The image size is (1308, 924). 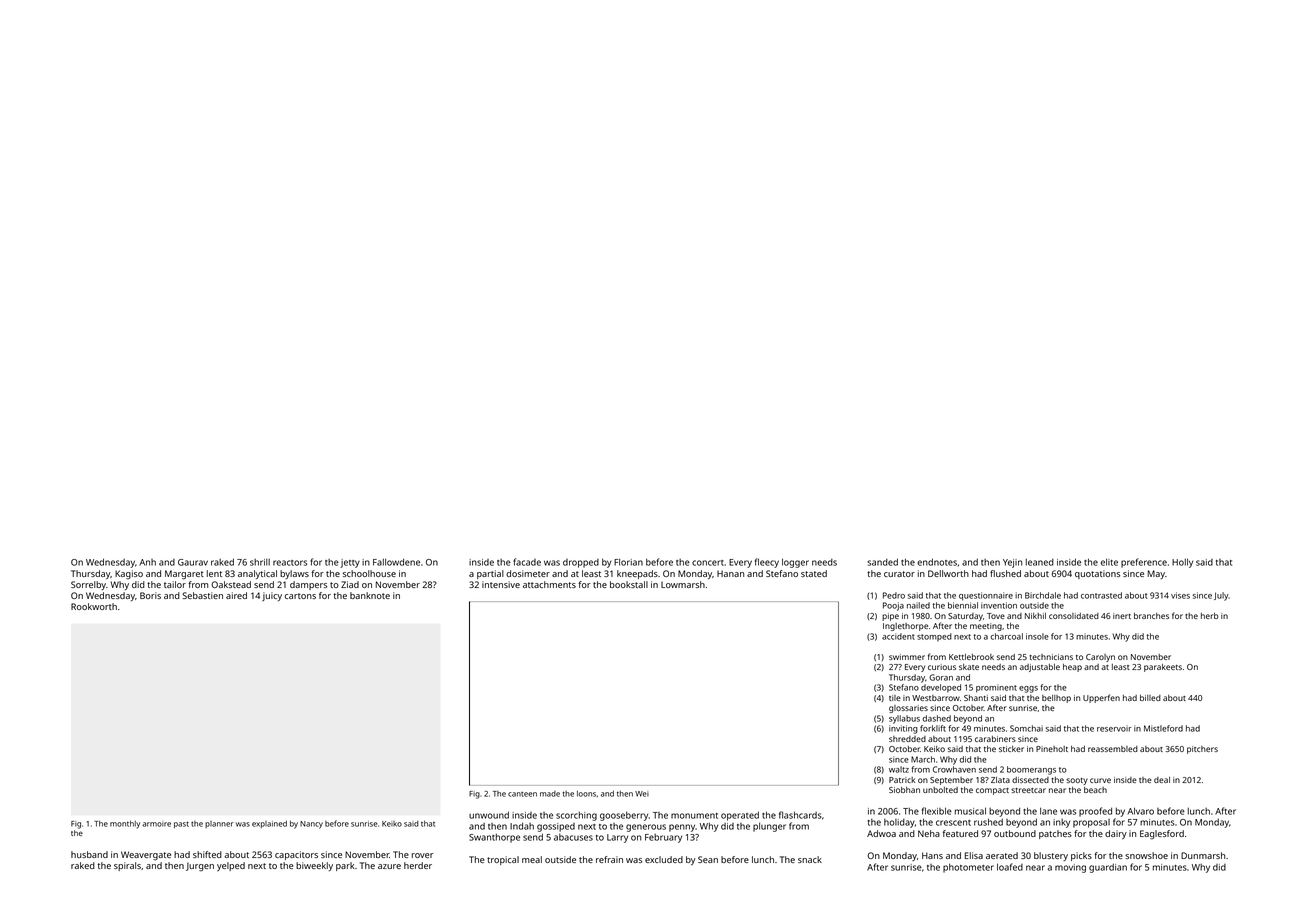 What do you see at coordinates (708, 563) in the page?
I see `concert` at bounding box center [708, 563].
